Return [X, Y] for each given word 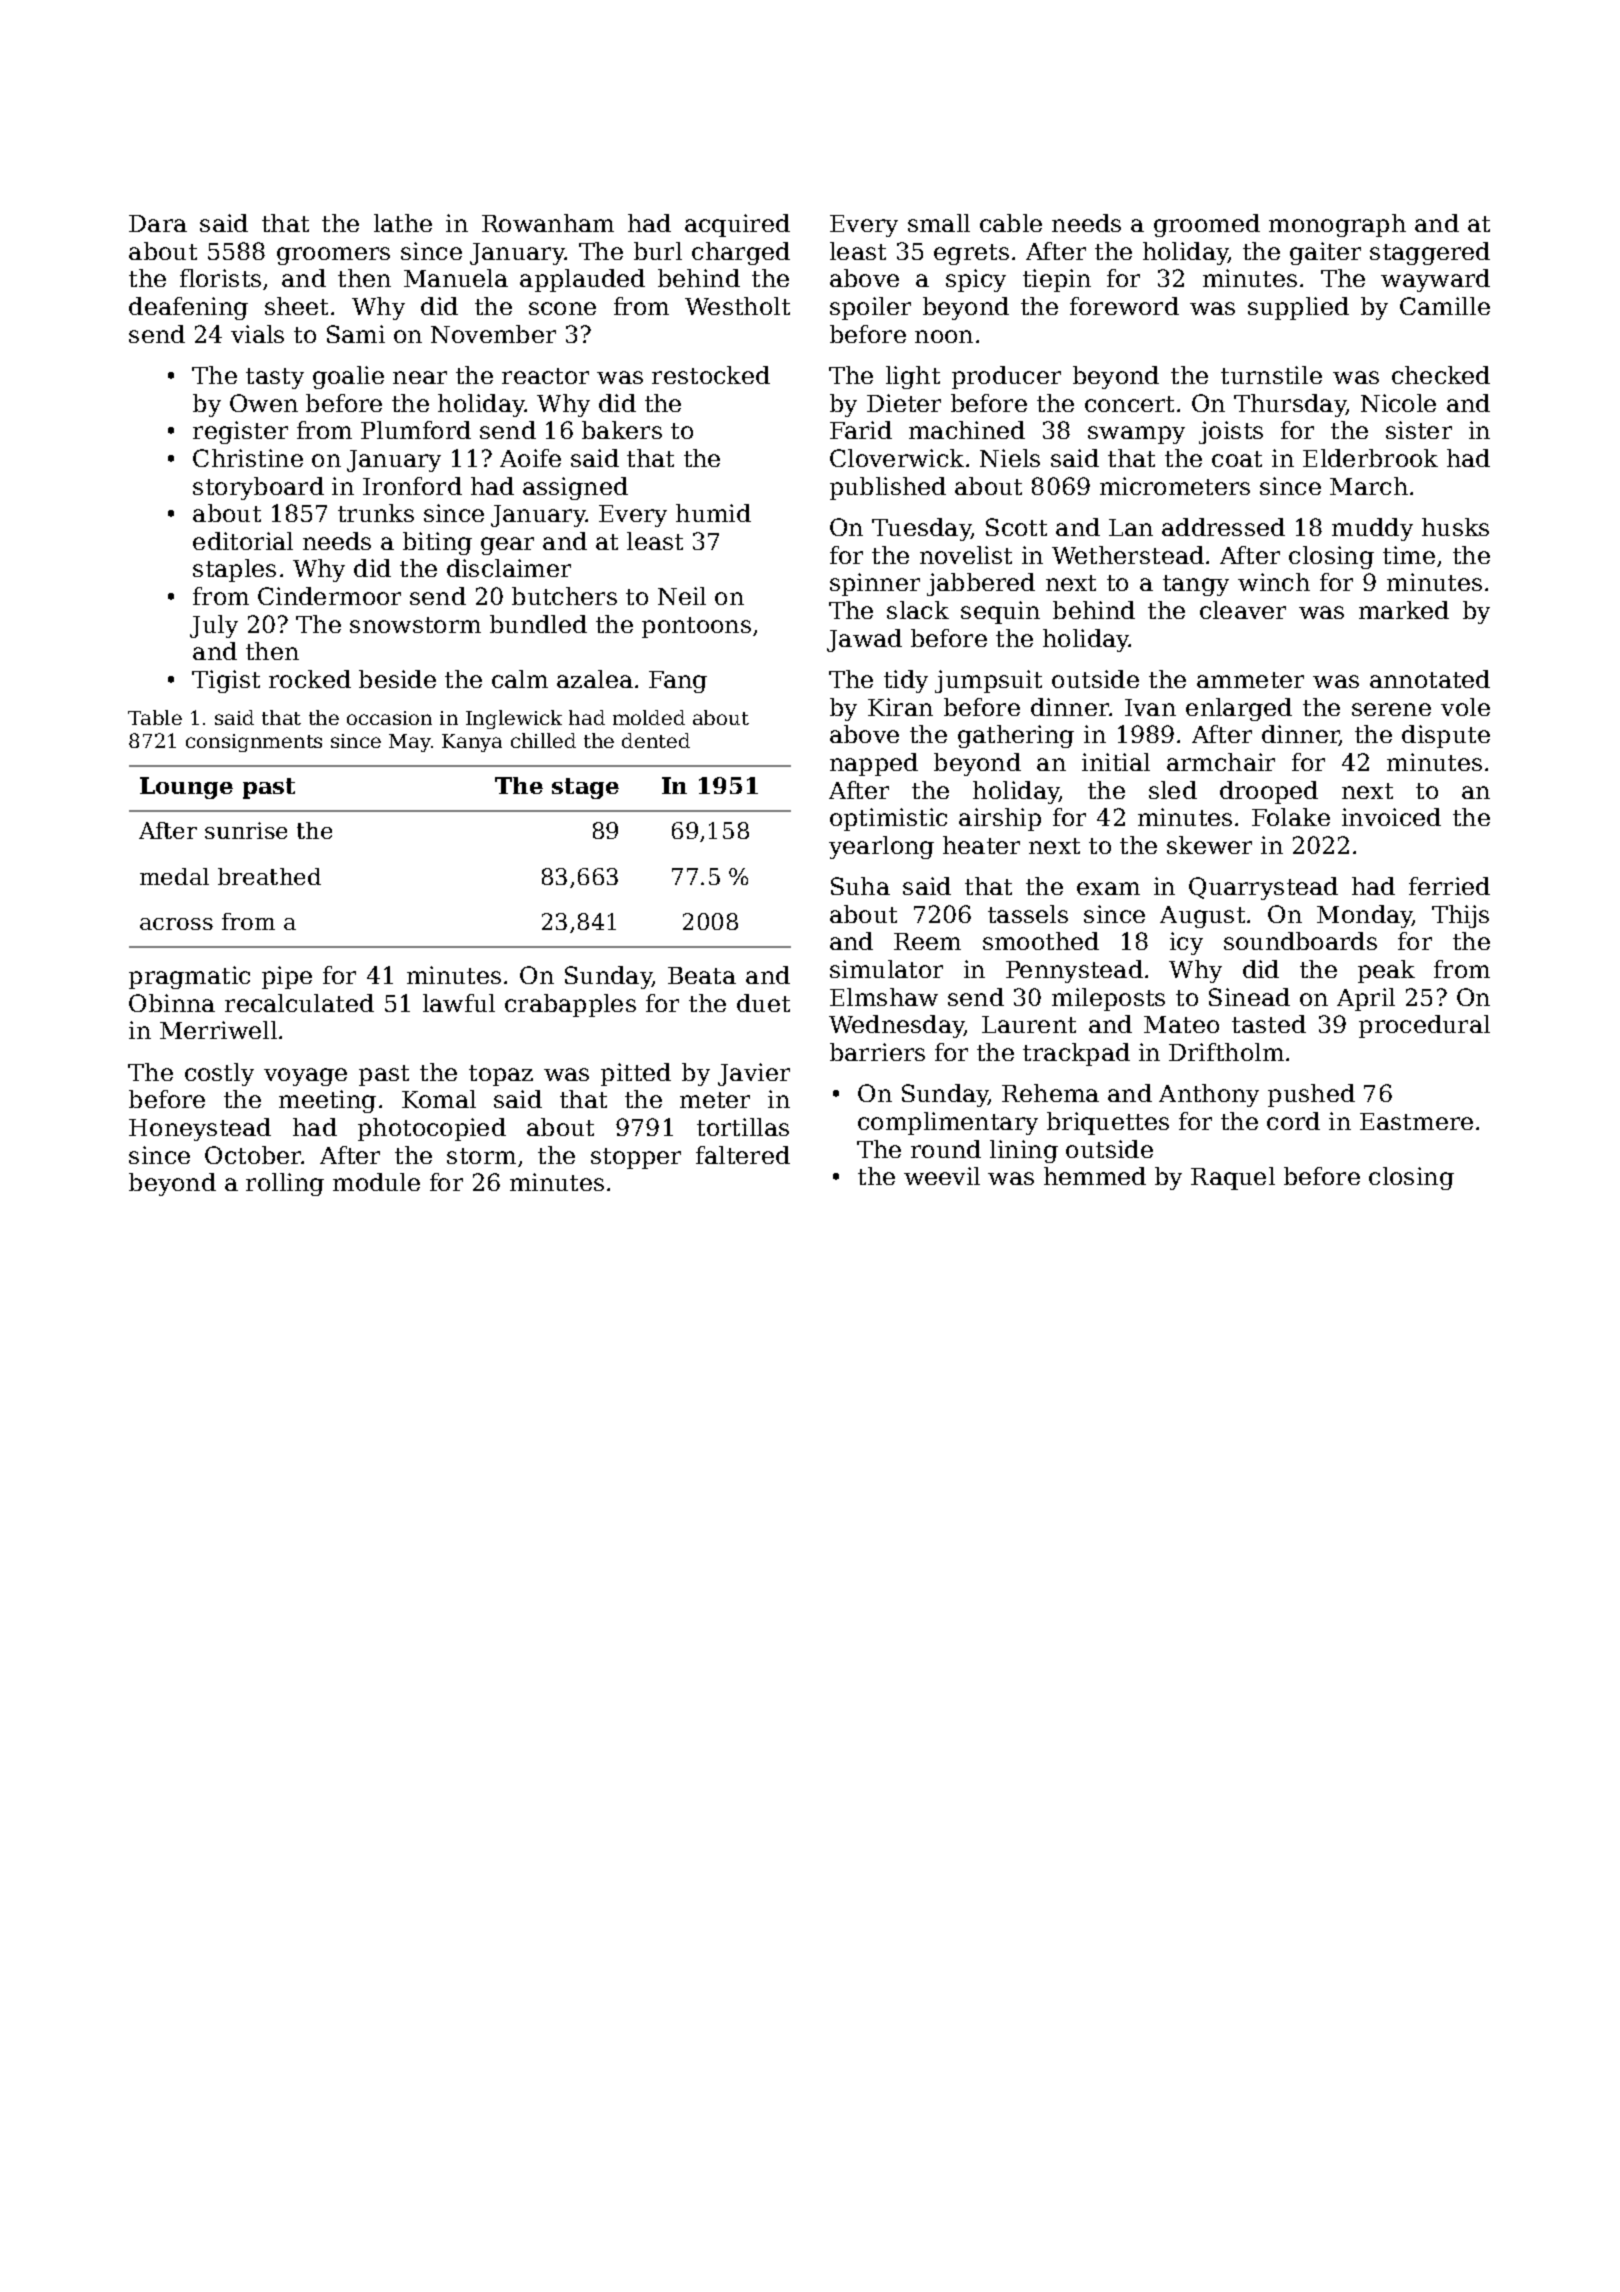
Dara [158, 223]
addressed [1223, 527]
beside [397, 679]
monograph [1337, 225]
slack [918, 610]
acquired [737, 225]
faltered [743, 1155]
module [376, 1182]
